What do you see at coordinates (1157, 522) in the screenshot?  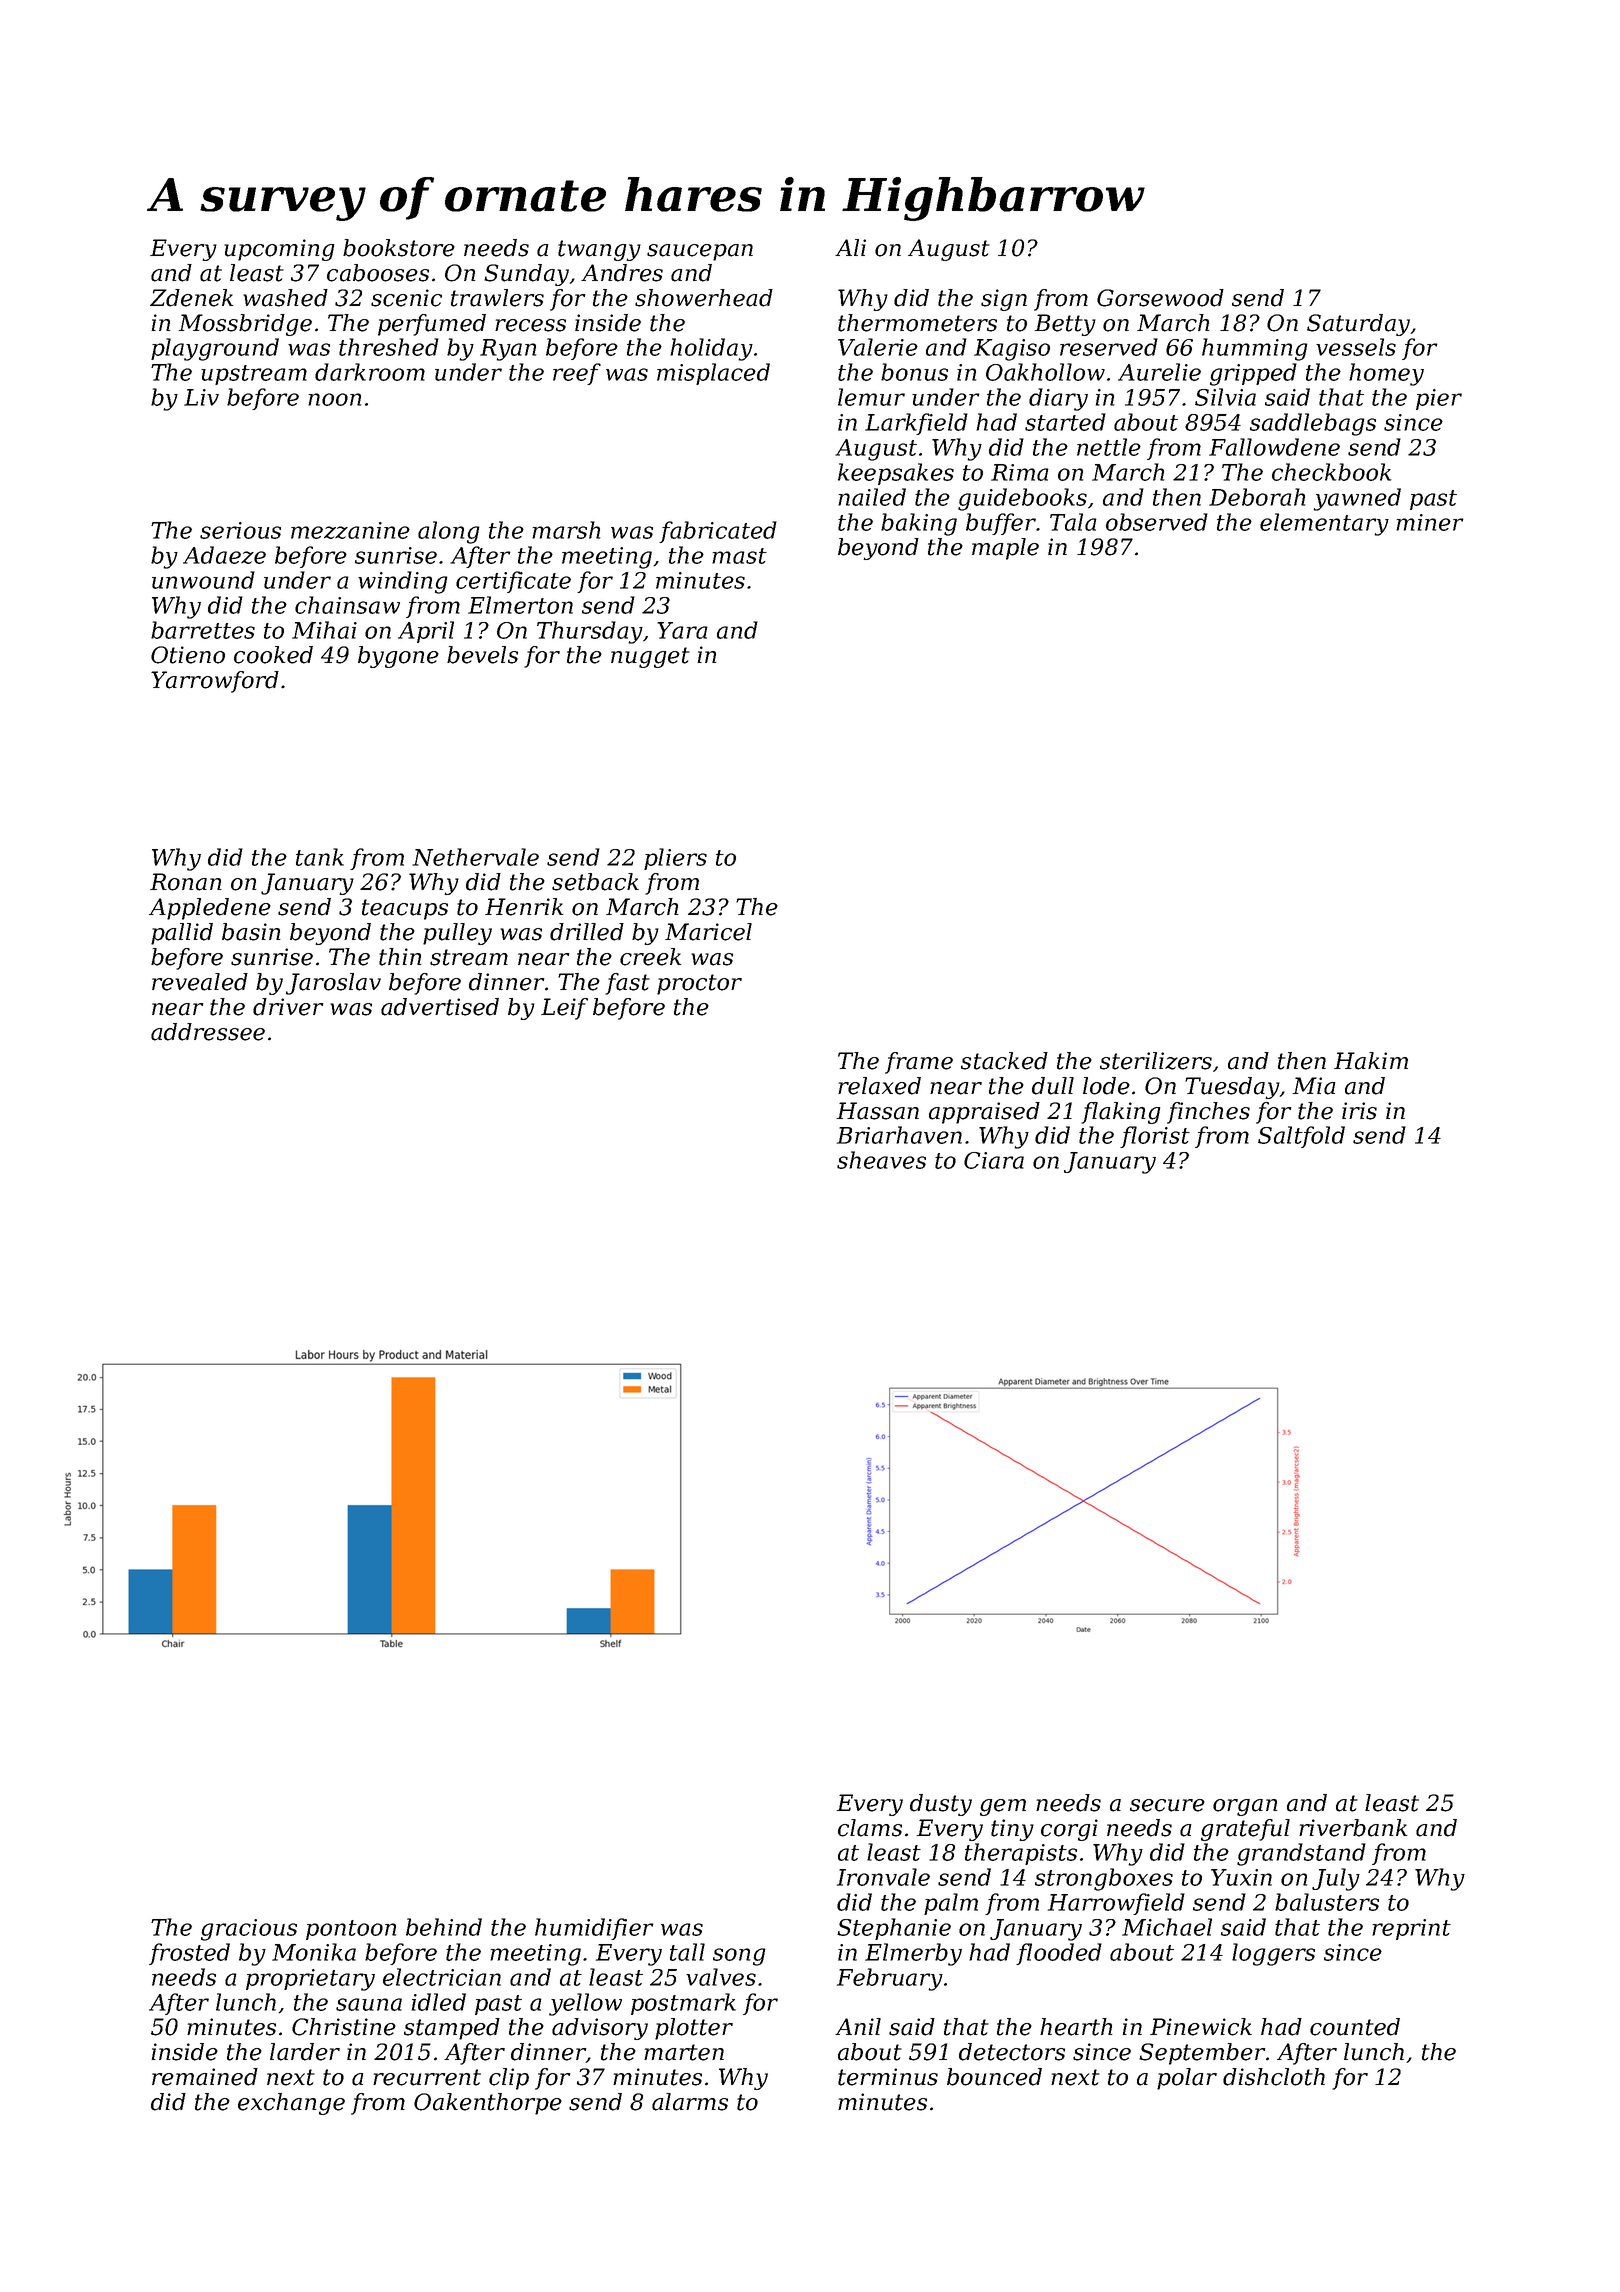 I see `observed` at bounding box center [1157, 522].
